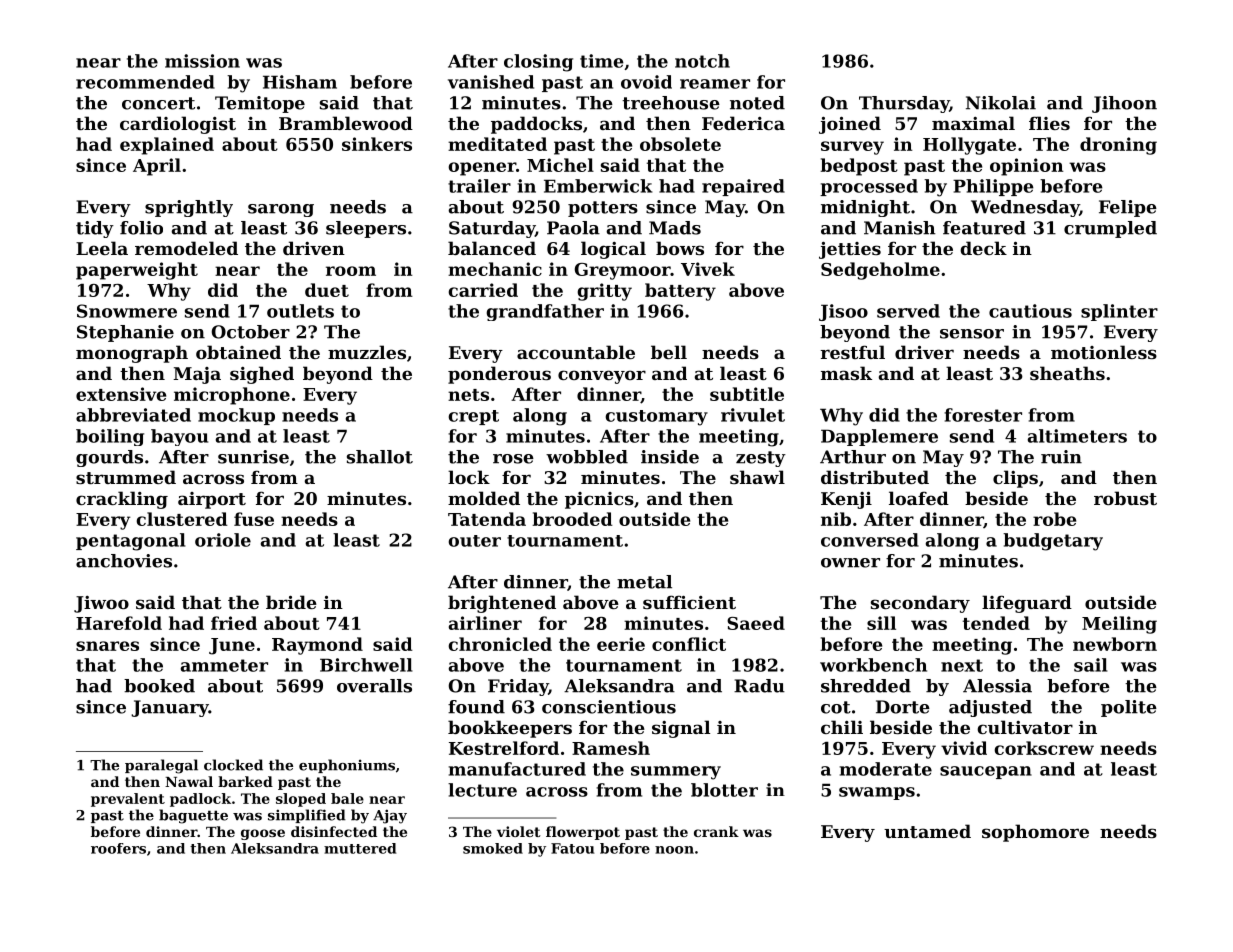  Describe the element at coordinates (1001, 103) in the screenshot. I see `Nikolai` at that location.
